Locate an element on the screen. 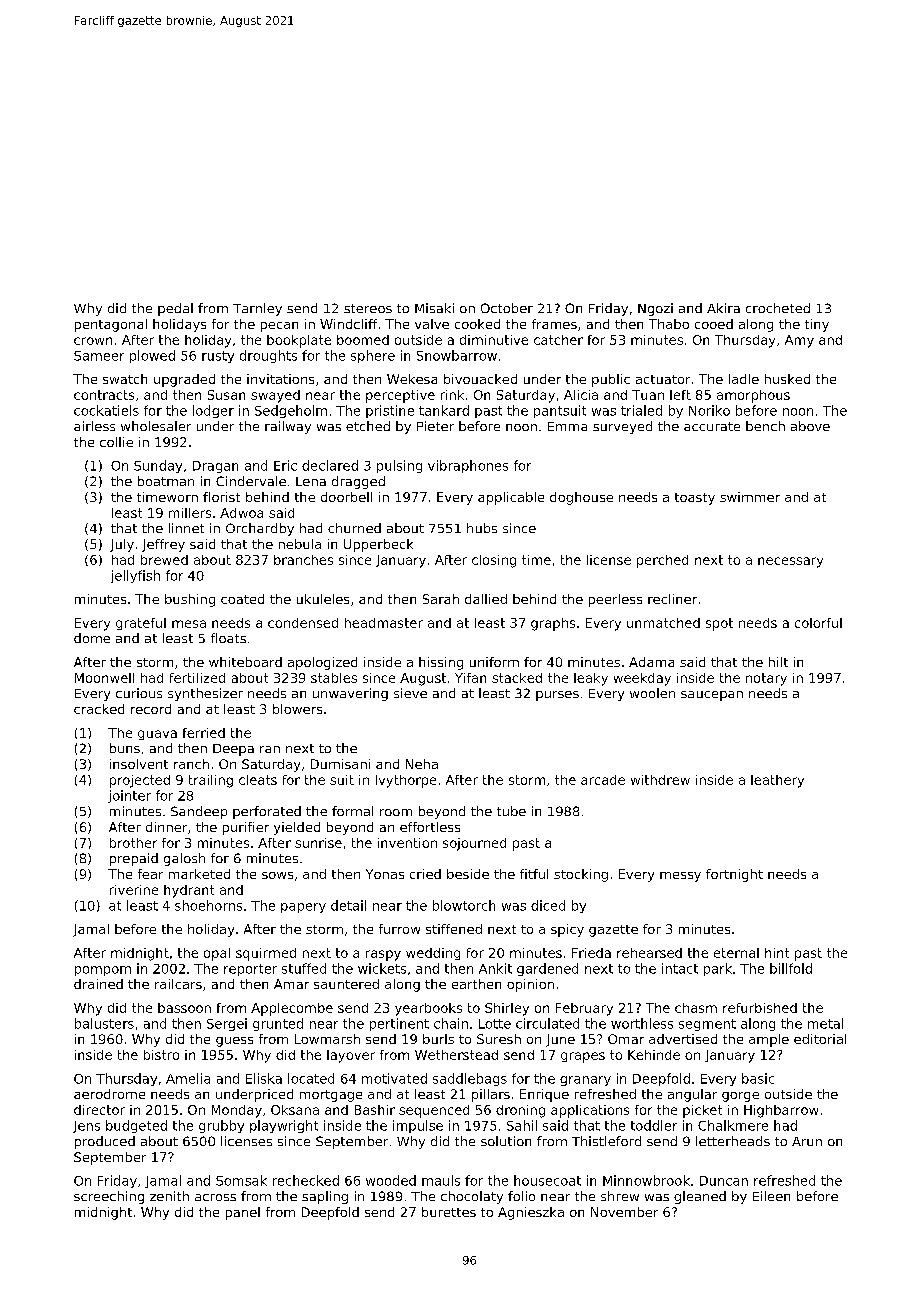 This screenshot has width=924, height=1308. tankard is located at coordinates (444, 410).
